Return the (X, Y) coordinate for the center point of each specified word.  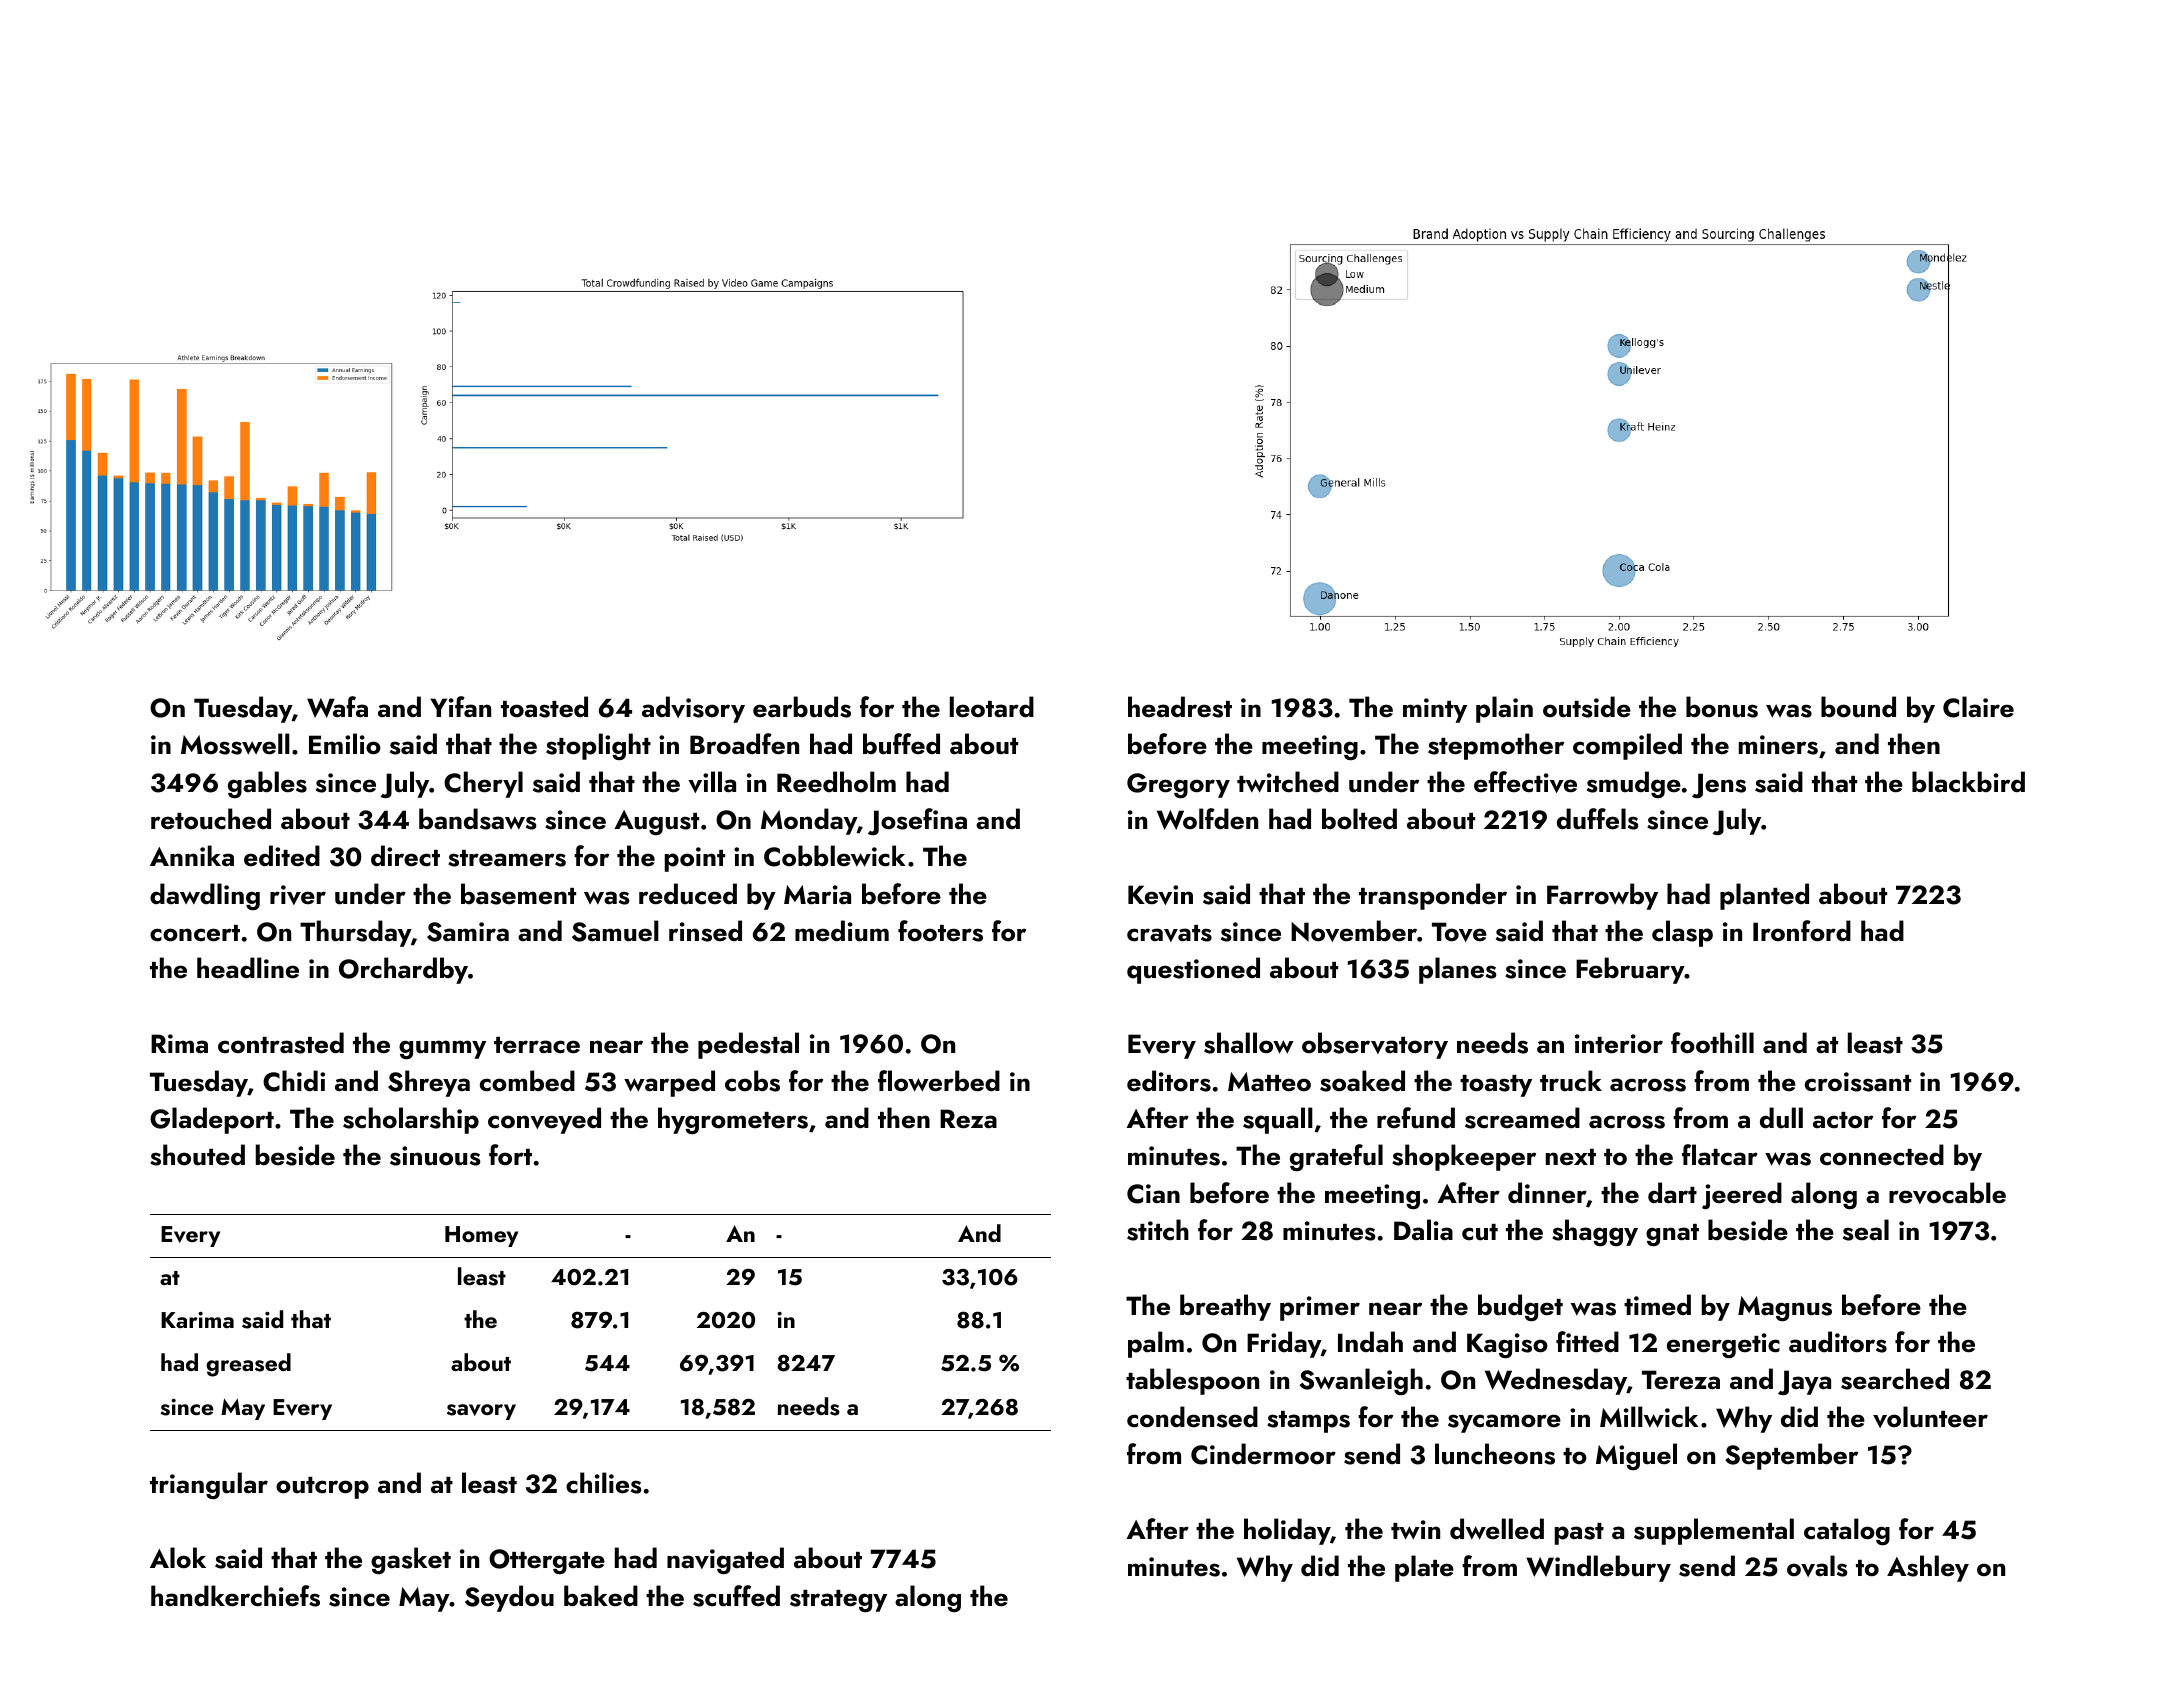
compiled (1627, 746)
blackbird (1968, 782)
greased (248, 1365)
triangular (209, 1485)
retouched (211, 819)
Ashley (1928, 1568)
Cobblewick (835, 856)
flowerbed (939, 1081)
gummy (442, 1049)
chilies (604, 1483)
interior (1619, 1044)
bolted (1359, 819)
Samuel (615, 931)
